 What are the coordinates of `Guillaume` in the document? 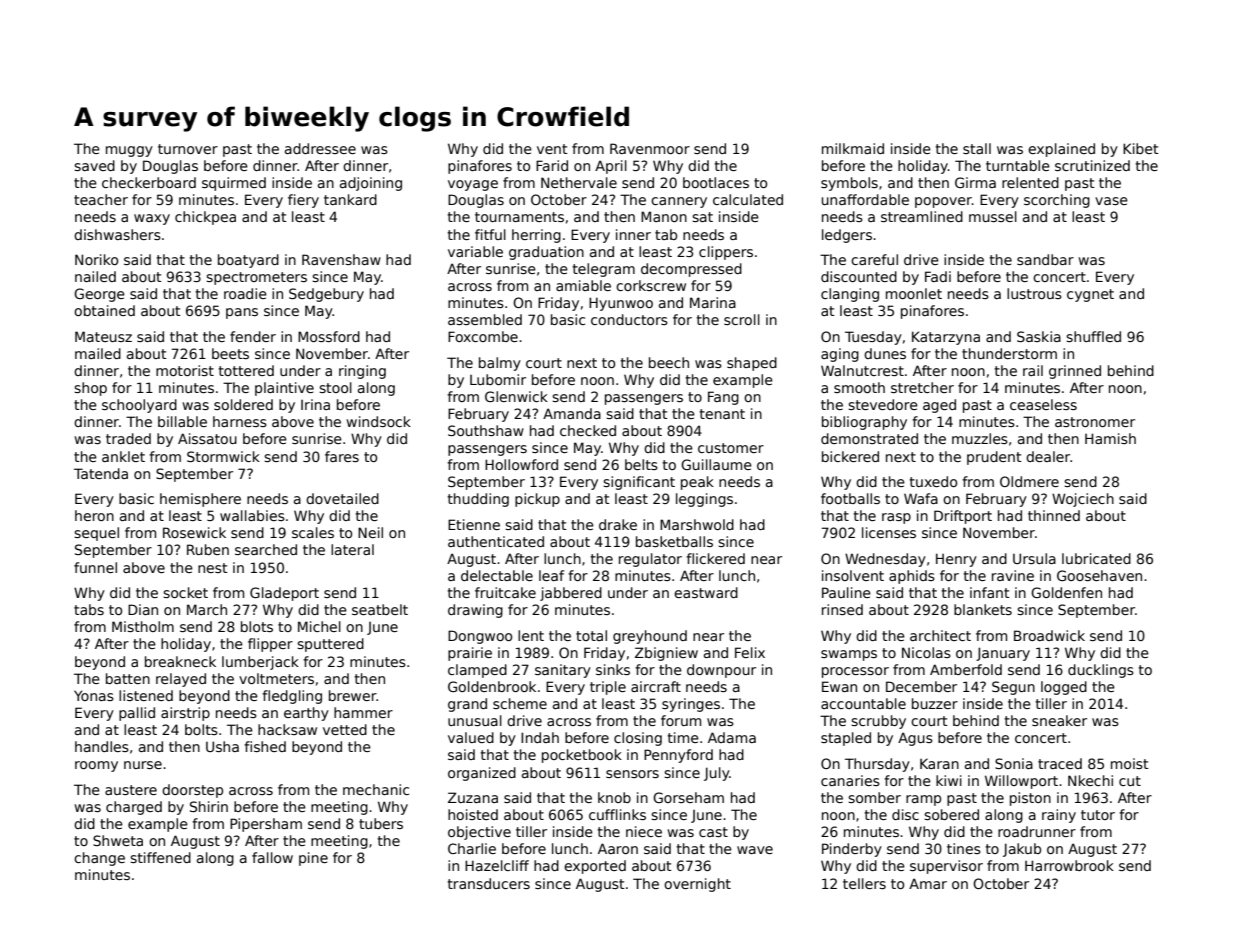 It's located at (716, 464).
